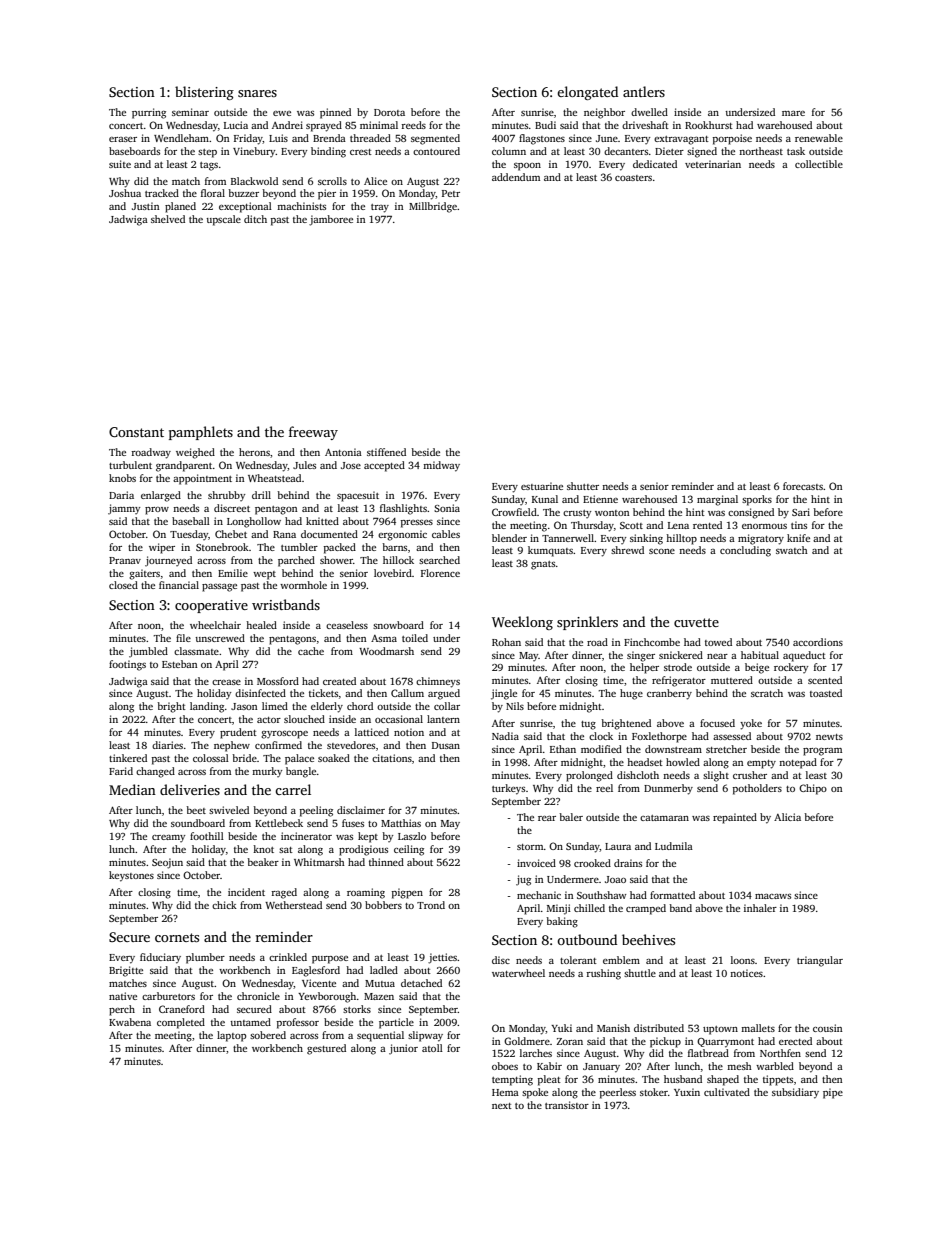  What do you see at coordinates (130, 1022) in the screenshot?
I see `Kwabena` at bounding box center [130, 1022].
